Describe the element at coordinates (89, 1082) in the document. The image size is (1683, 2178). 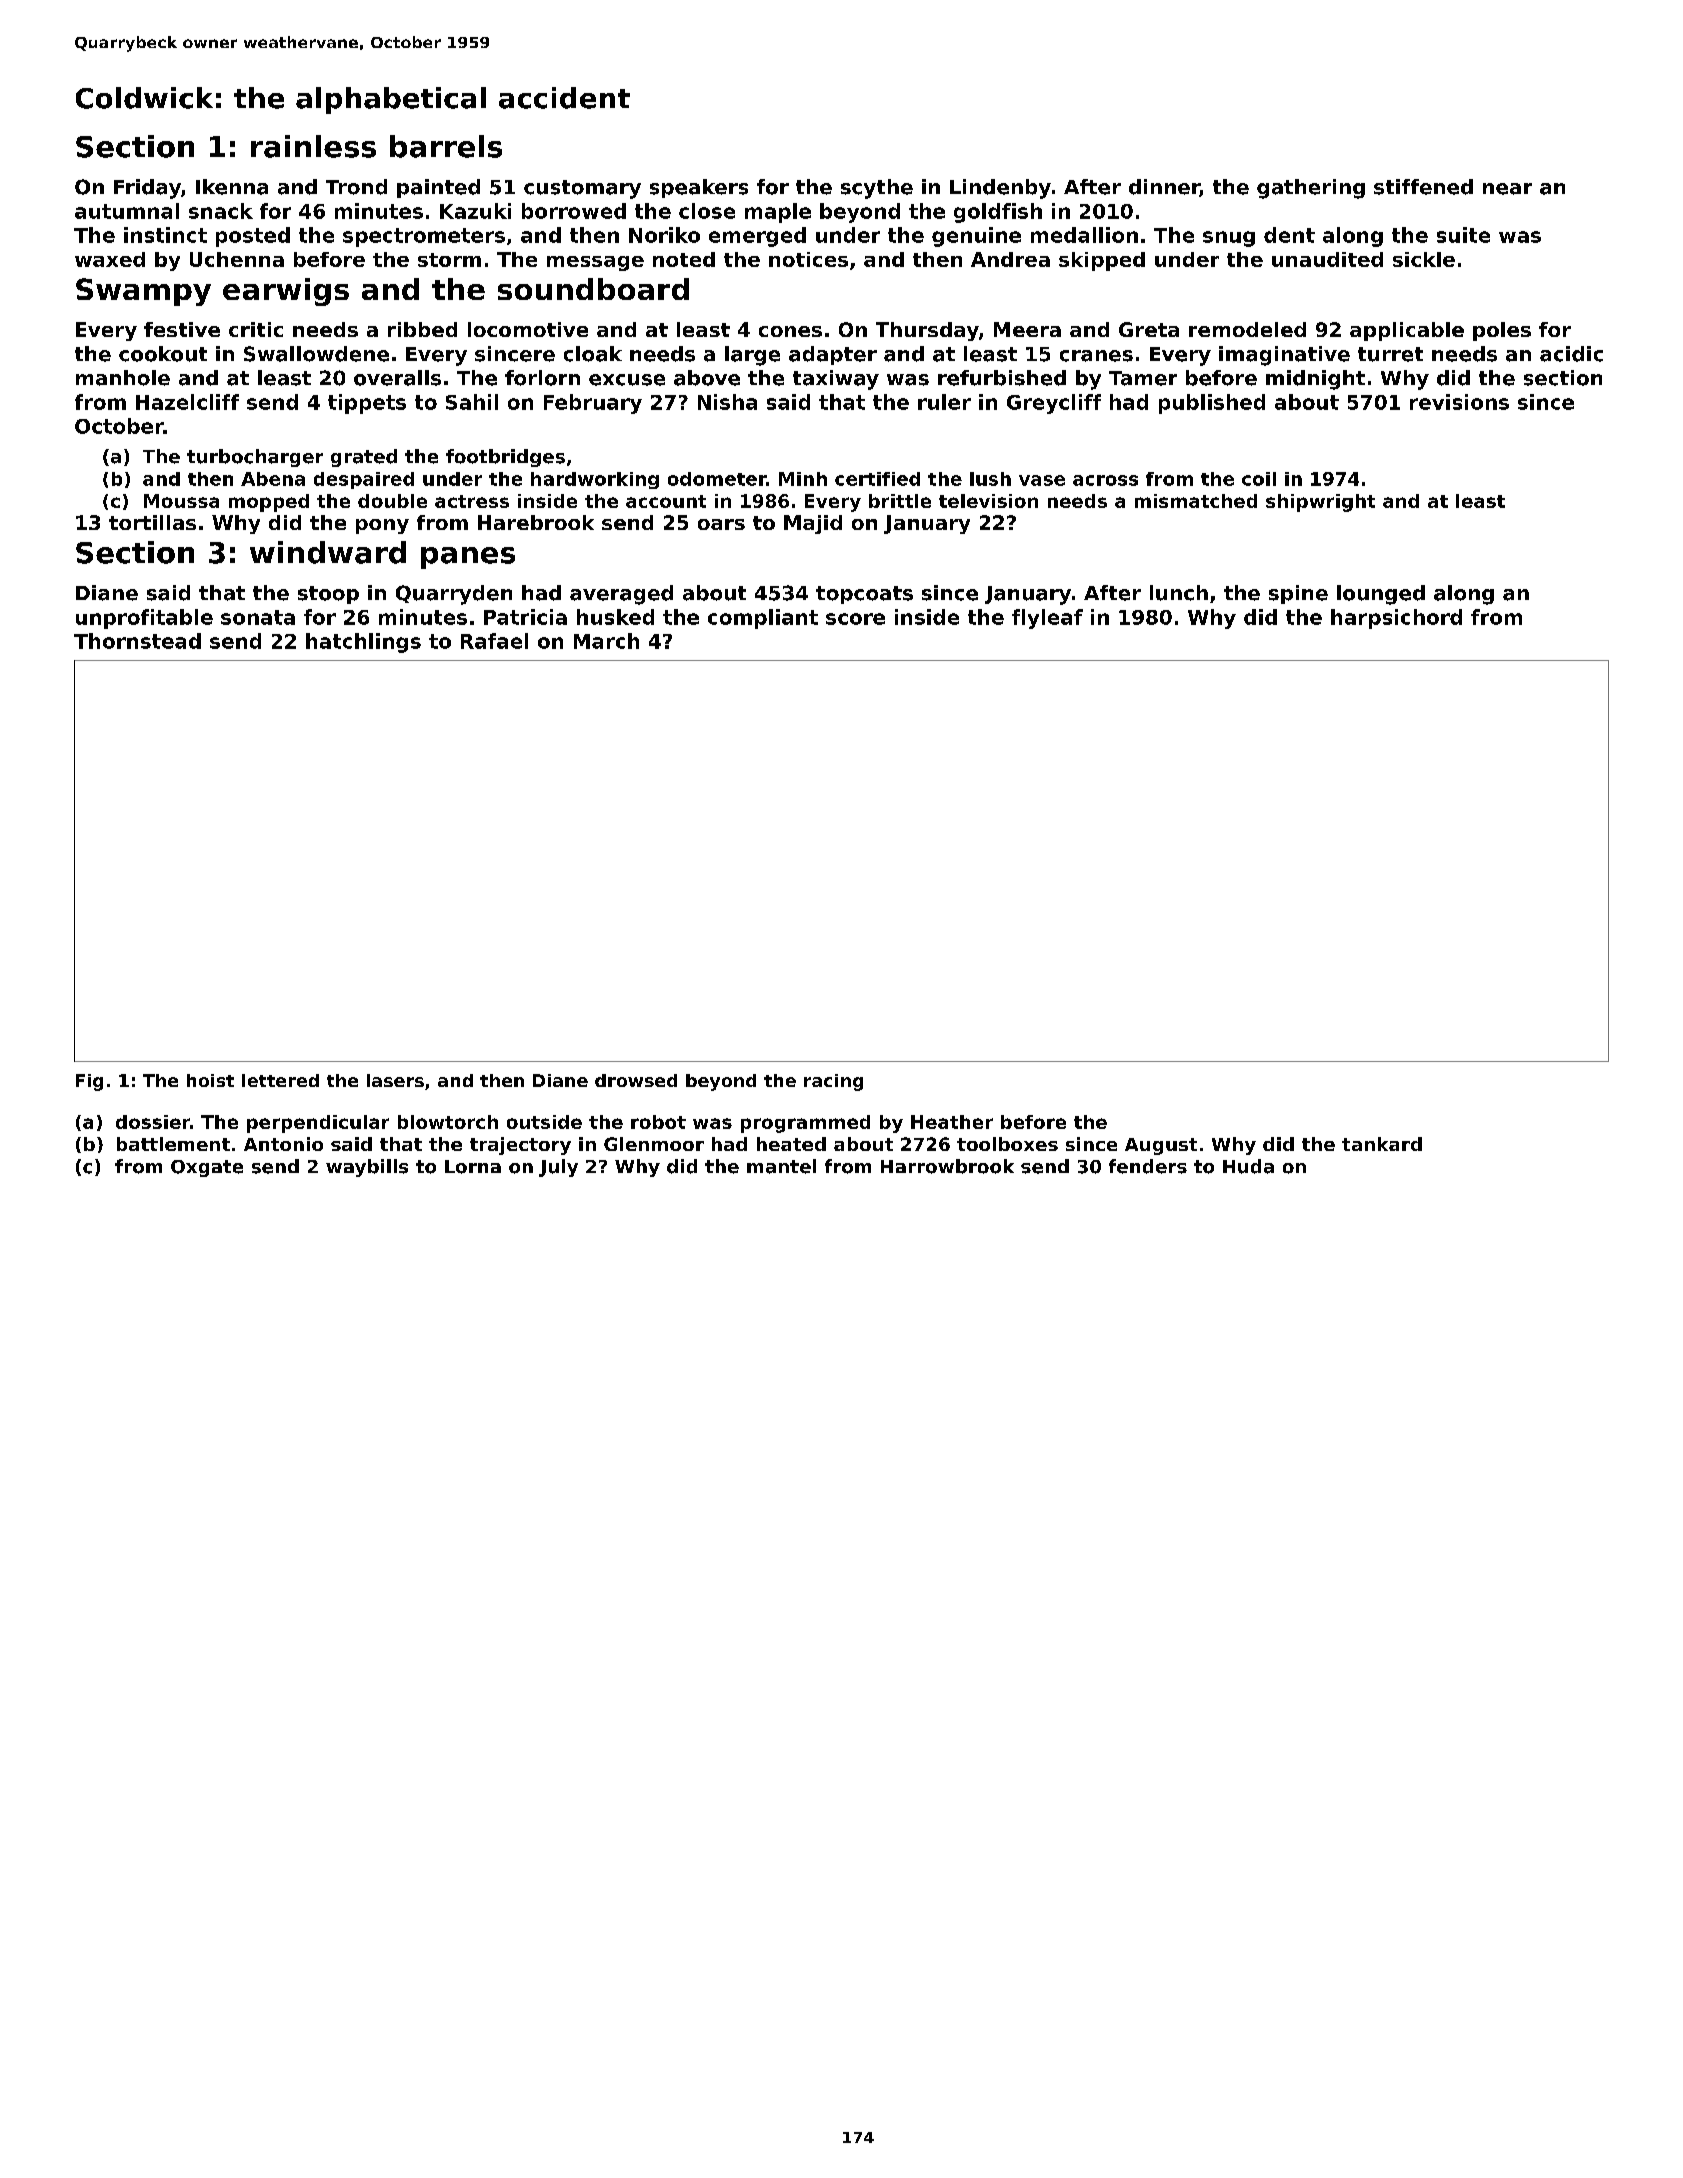
I see `Fig` at that location.
